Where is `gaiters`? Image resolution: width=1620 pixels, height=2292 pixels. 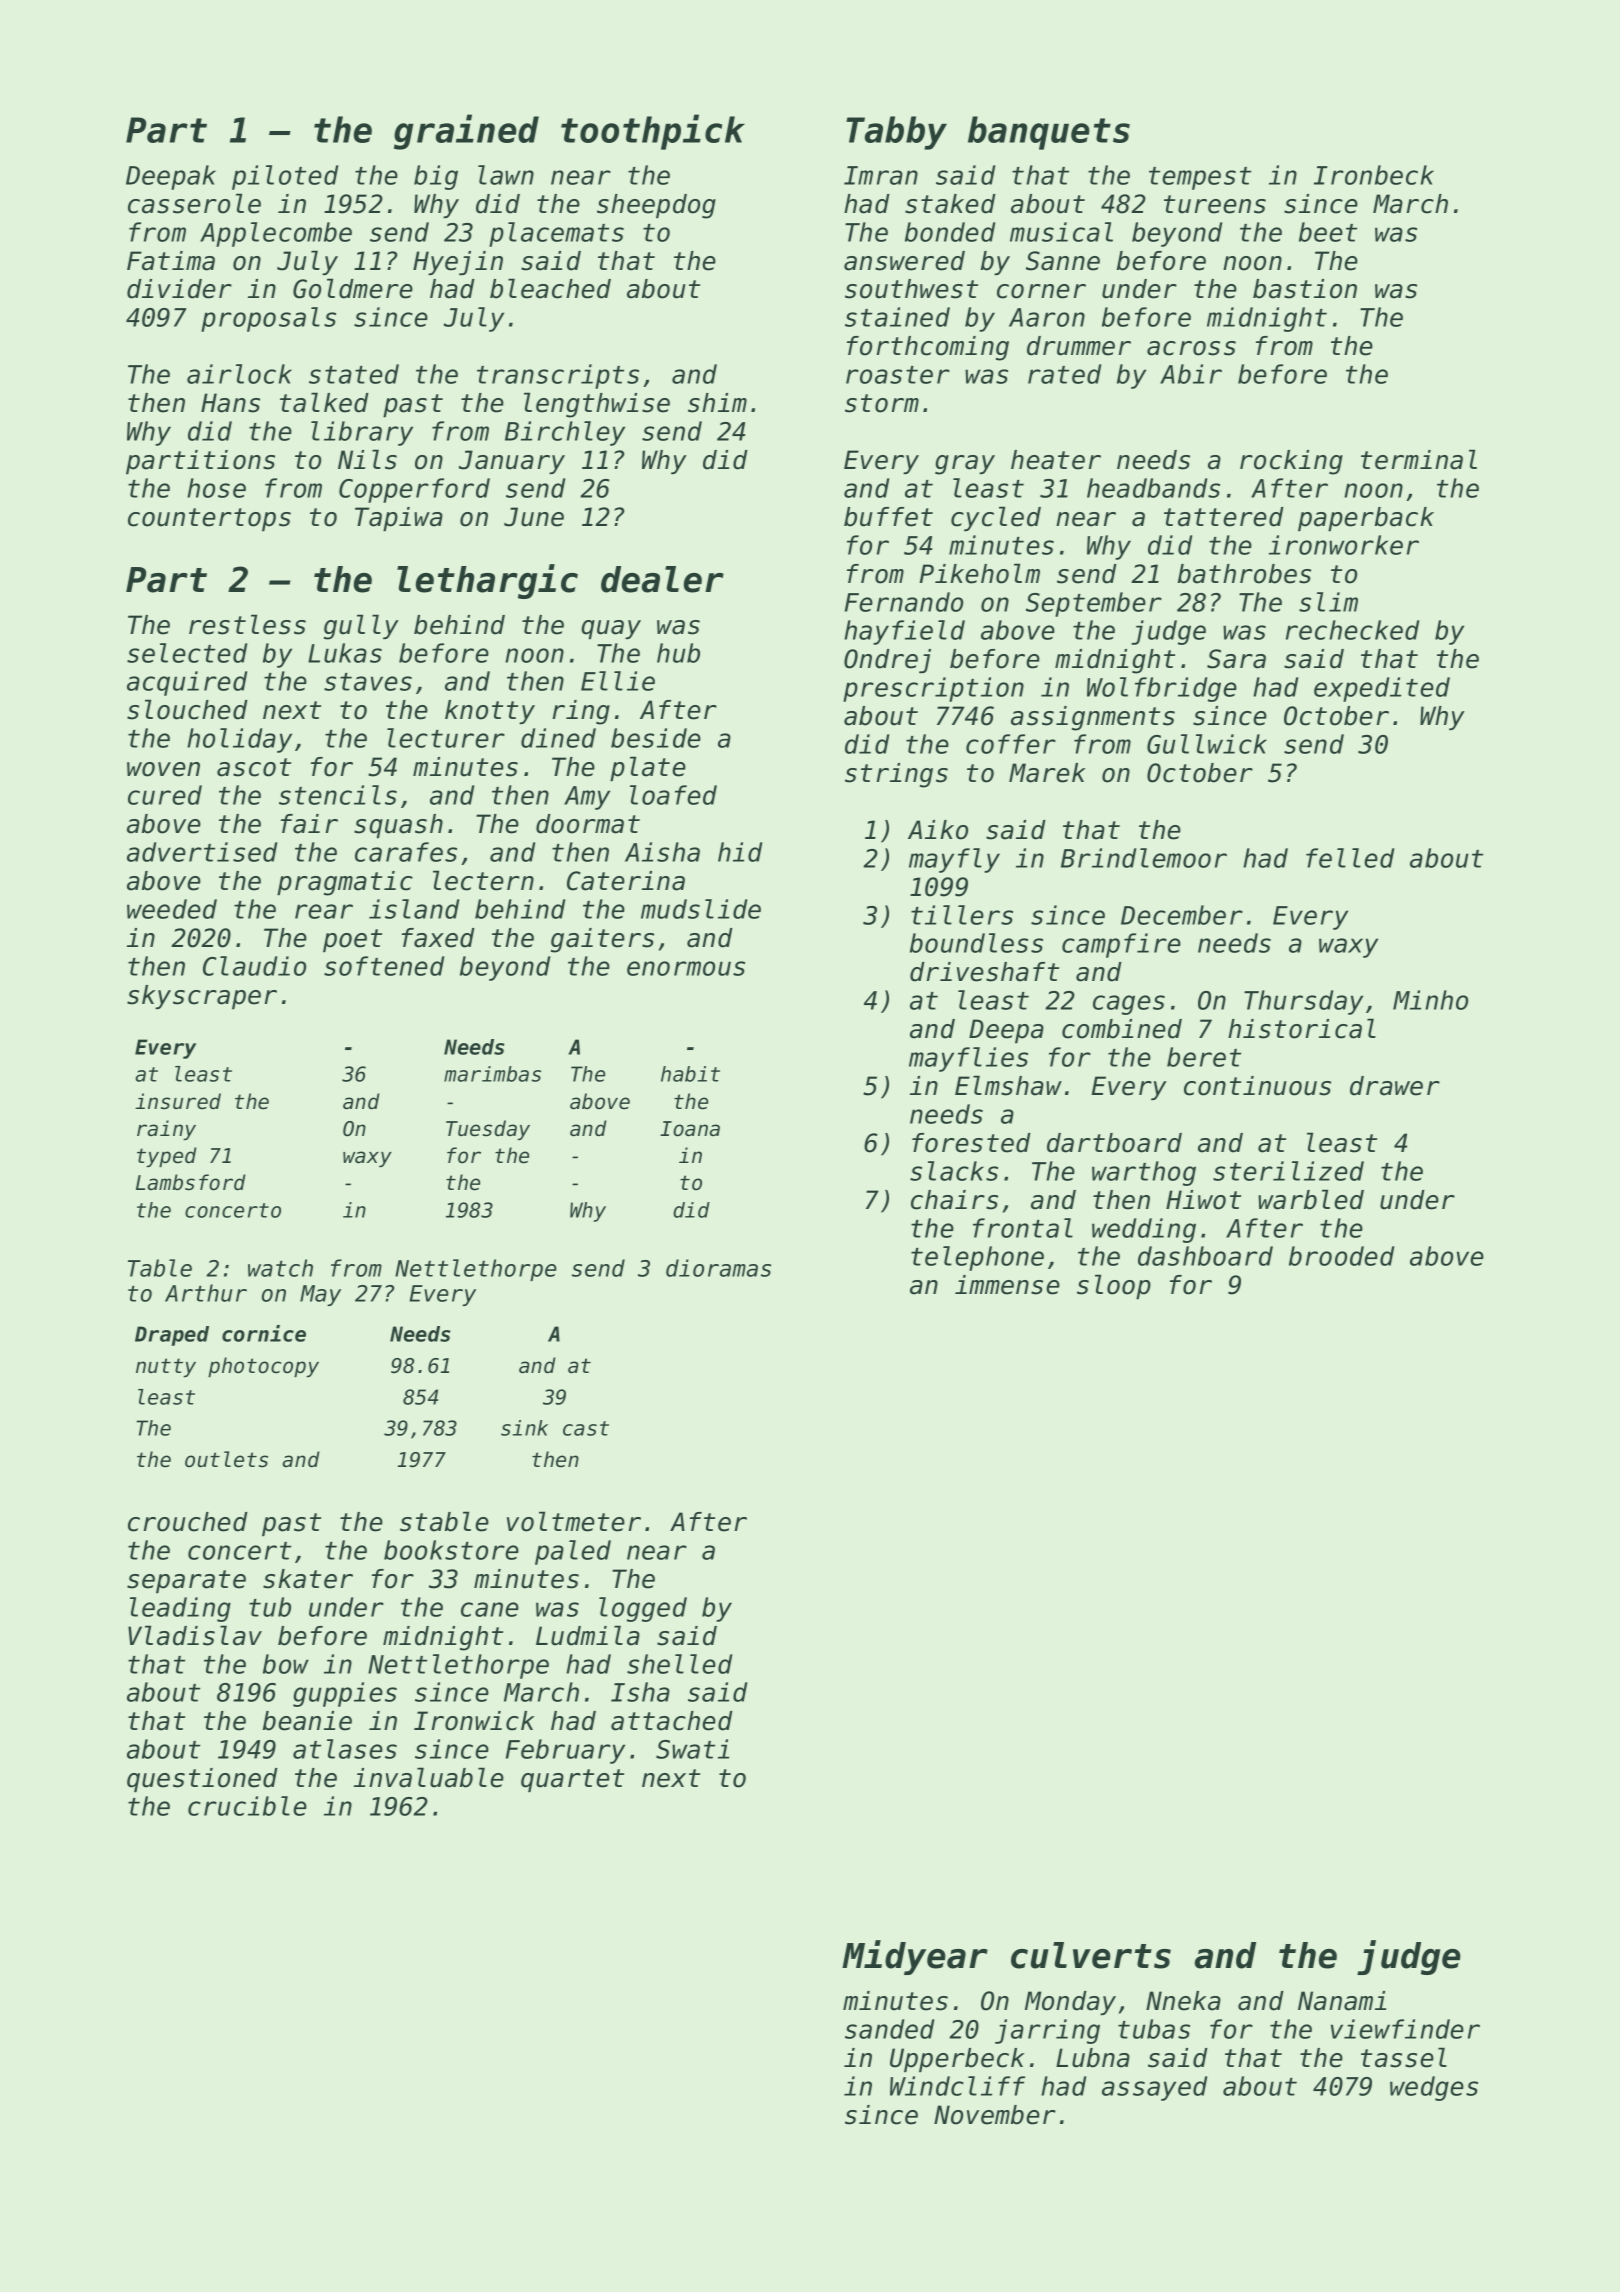
gaiters is located at coordinates (602, 940).
